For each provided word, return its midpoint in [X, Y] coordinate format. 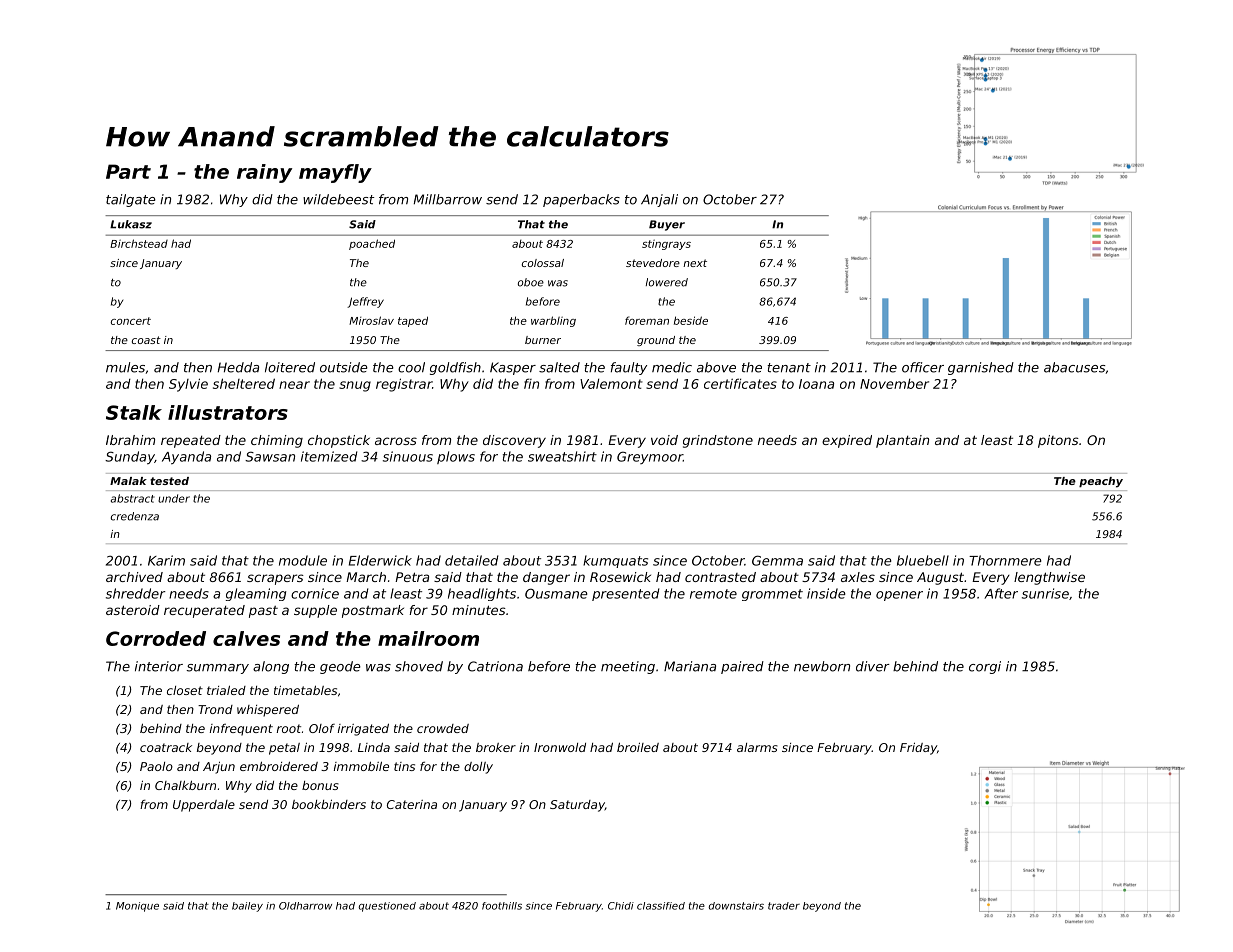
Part [128, 171]
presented [625, 594]
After [1001, 593]
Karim [166, 560]
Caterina [412, 804]
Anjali [659, 200]
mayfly [335, 173]
